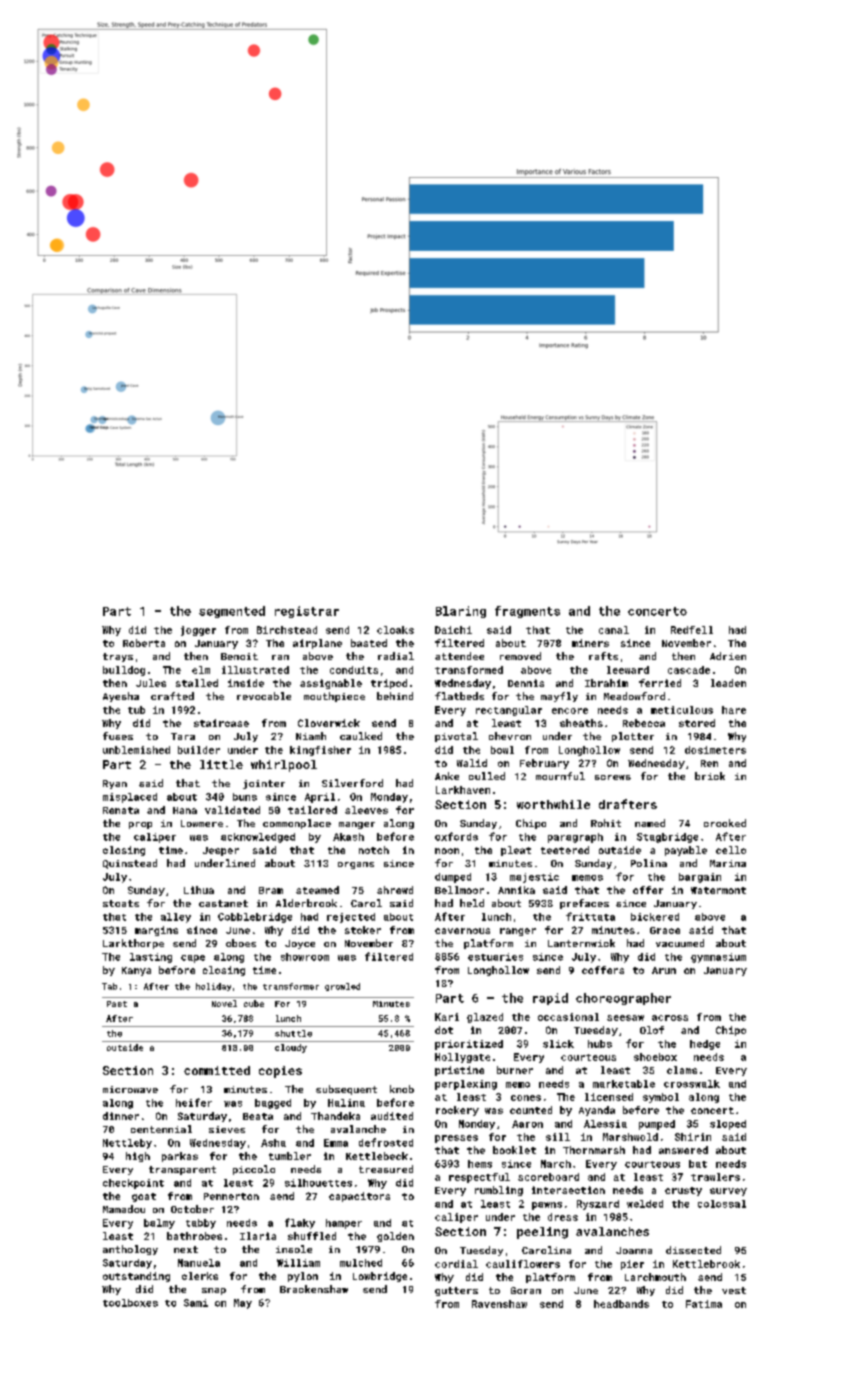  What do you see at coordinates (196, 1303) in the screenshot?
I see `Sami` at bounding box center [196, 1303].
